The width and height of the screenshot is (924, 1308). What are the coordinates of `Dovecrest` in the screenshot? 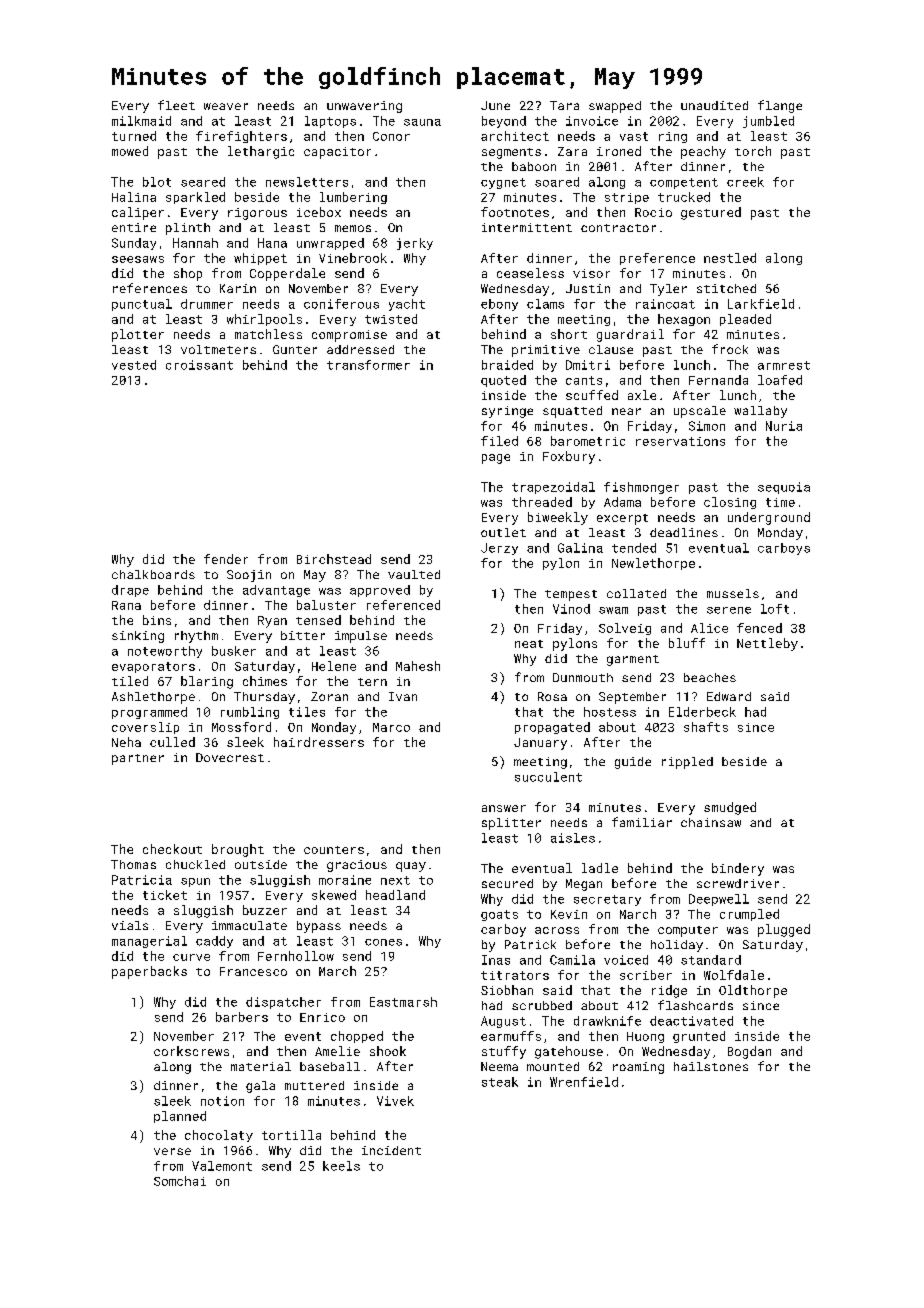 It's located at (230, 757).
